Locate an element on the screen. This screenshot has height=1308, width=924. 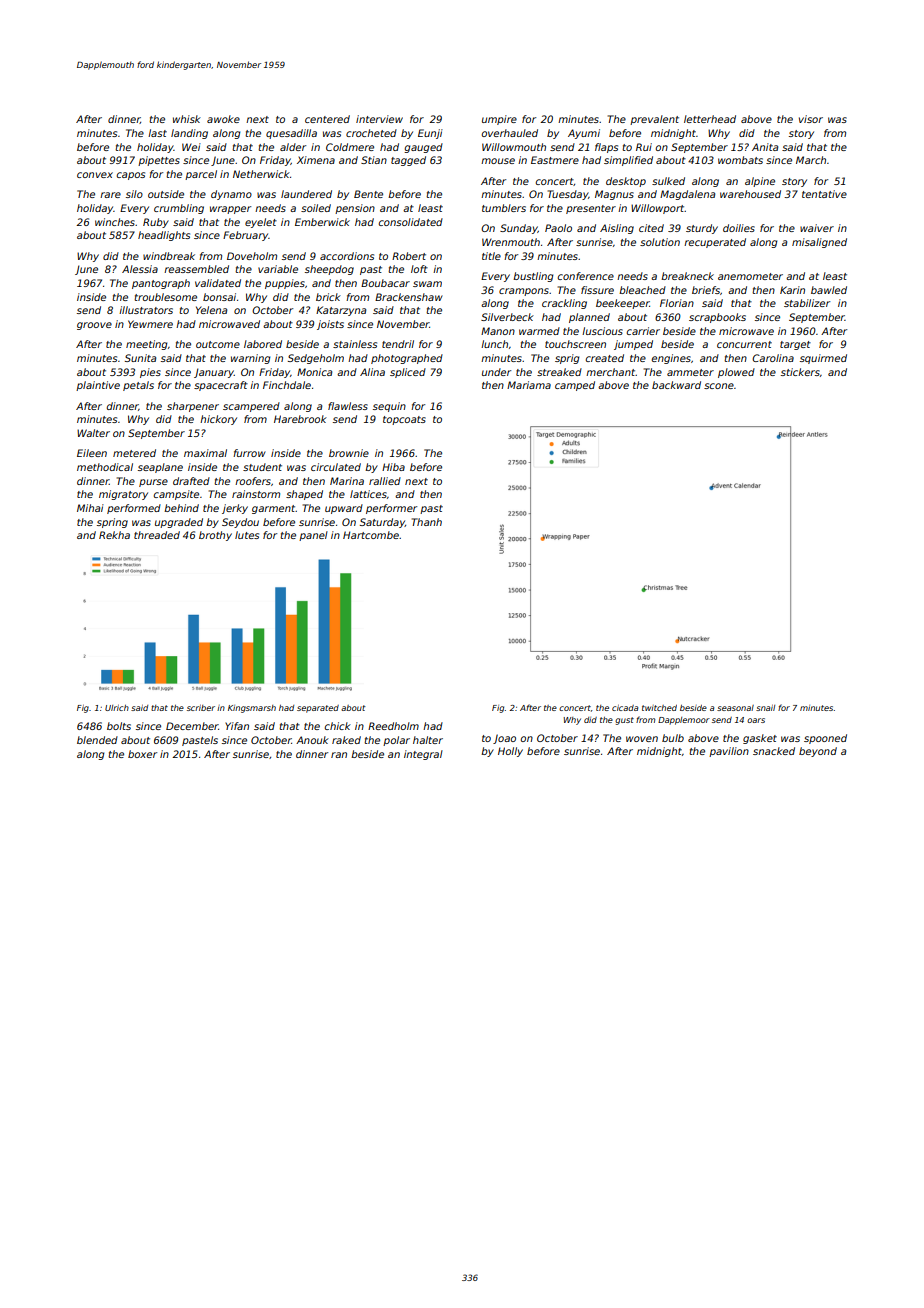
boxer is located at coordinates (142, 754).
